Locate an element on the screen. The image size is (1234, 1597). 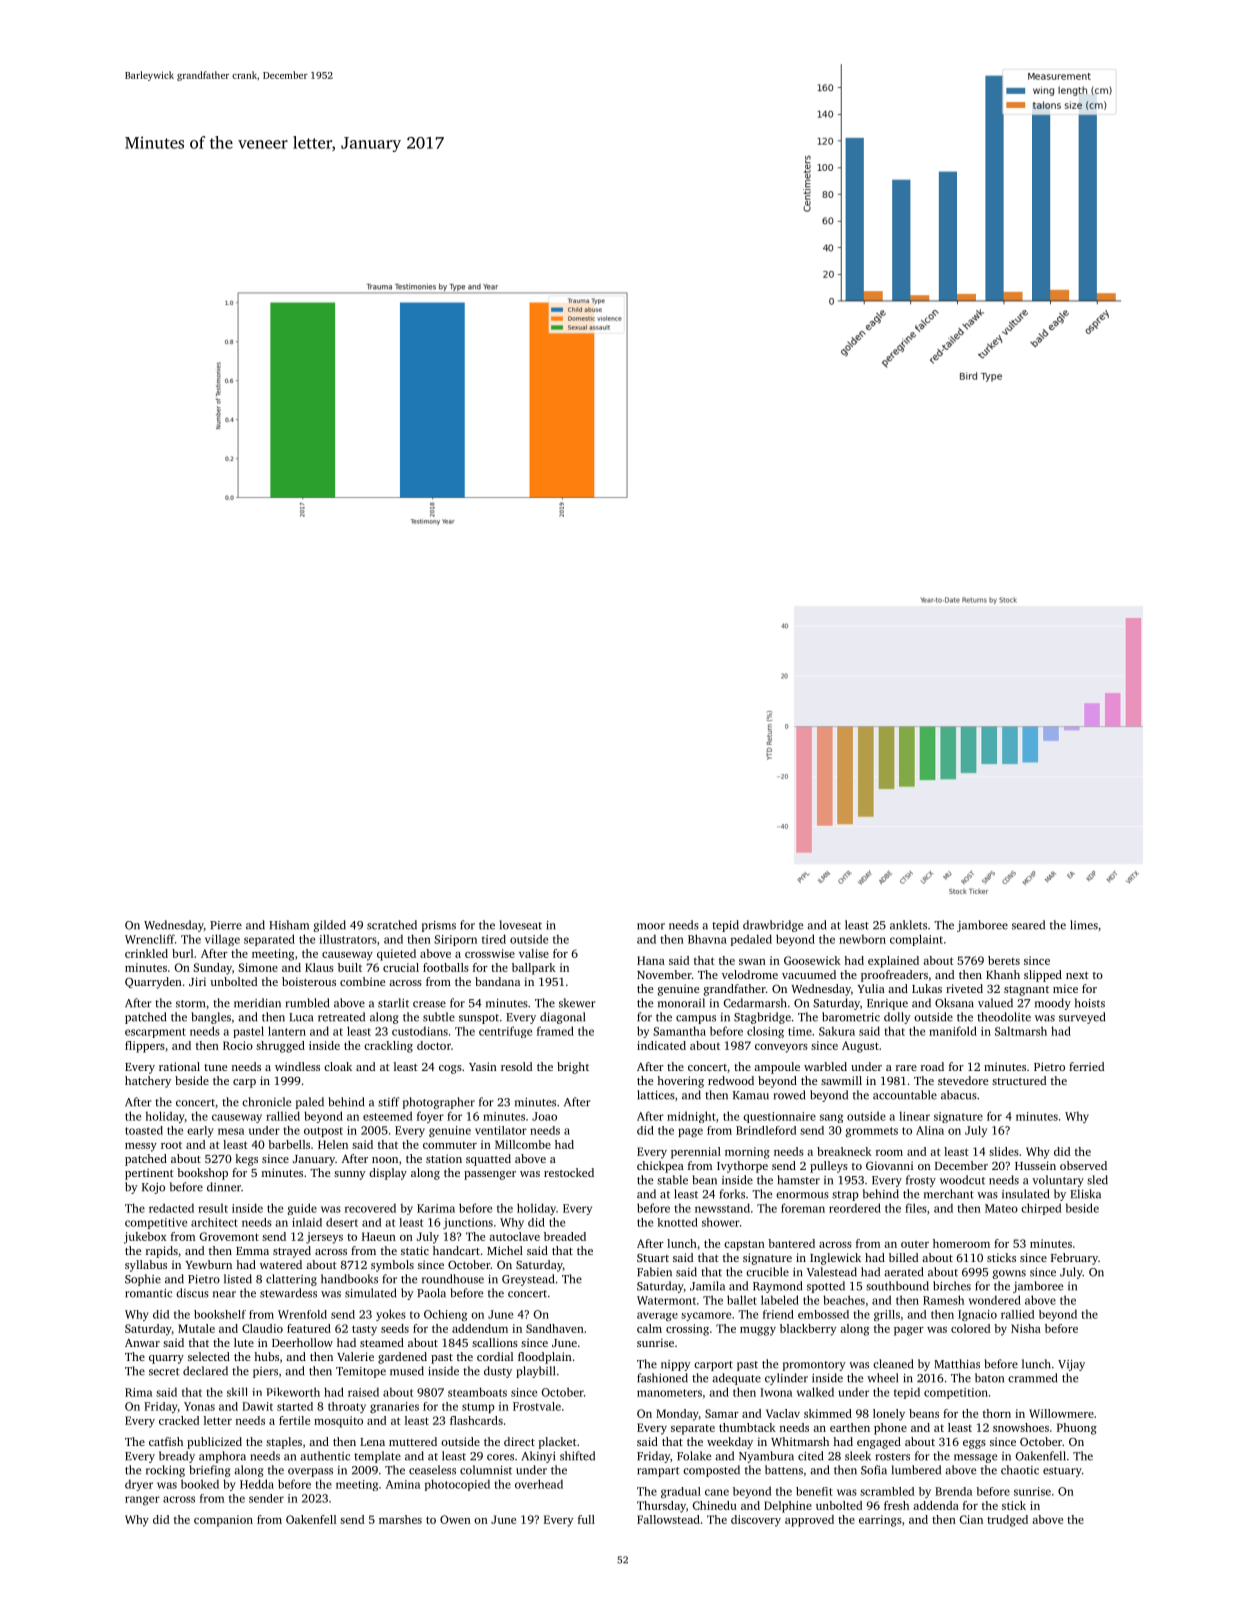
surveyed is located at coordinates (1082, 1018).
